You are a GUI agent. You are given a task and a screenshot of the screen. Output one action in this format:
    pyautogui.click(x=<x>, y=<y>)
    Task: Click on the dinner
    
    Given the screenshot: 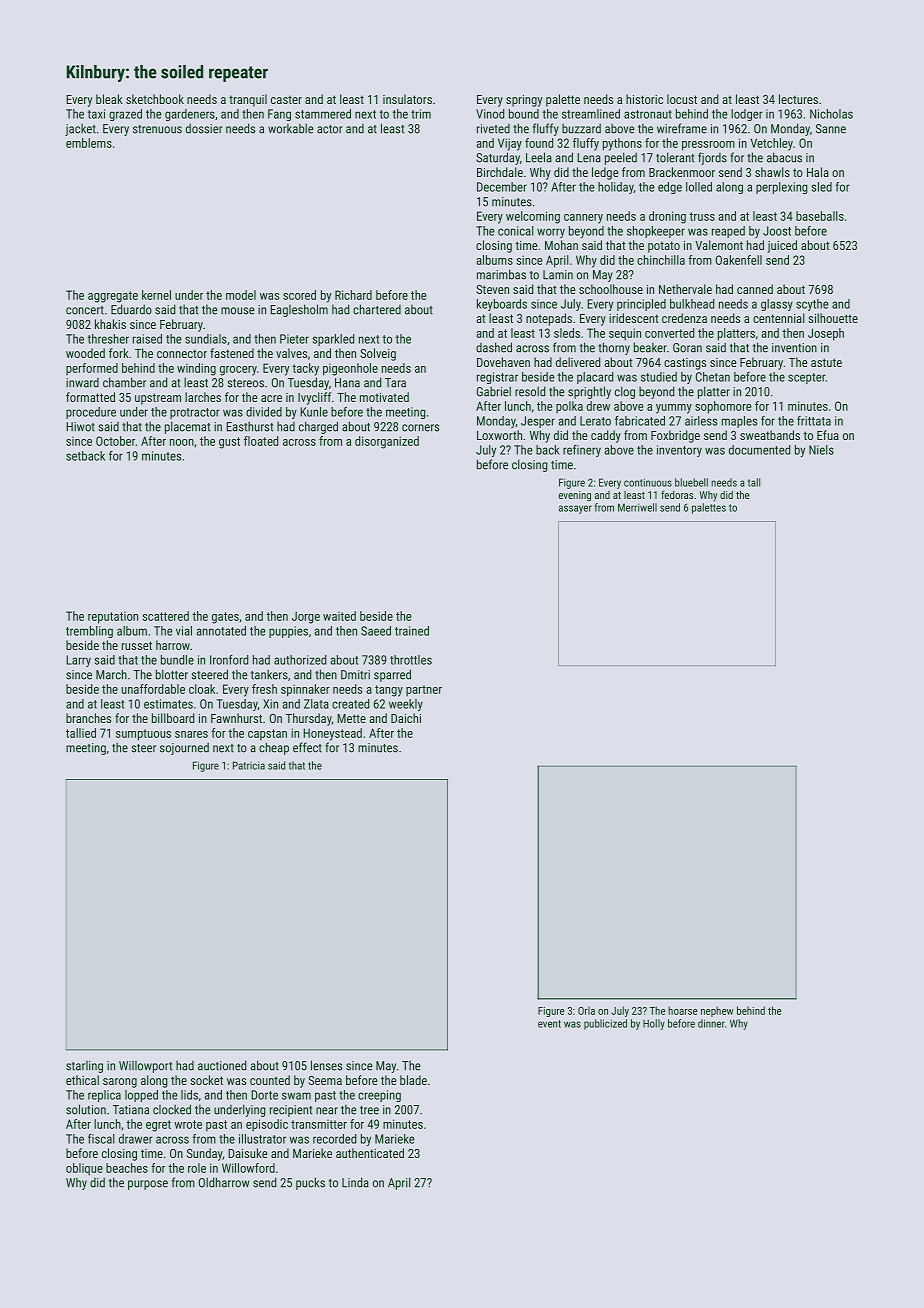 What is the action you would take?
    pyautogui.click(x=711, y=1023)
